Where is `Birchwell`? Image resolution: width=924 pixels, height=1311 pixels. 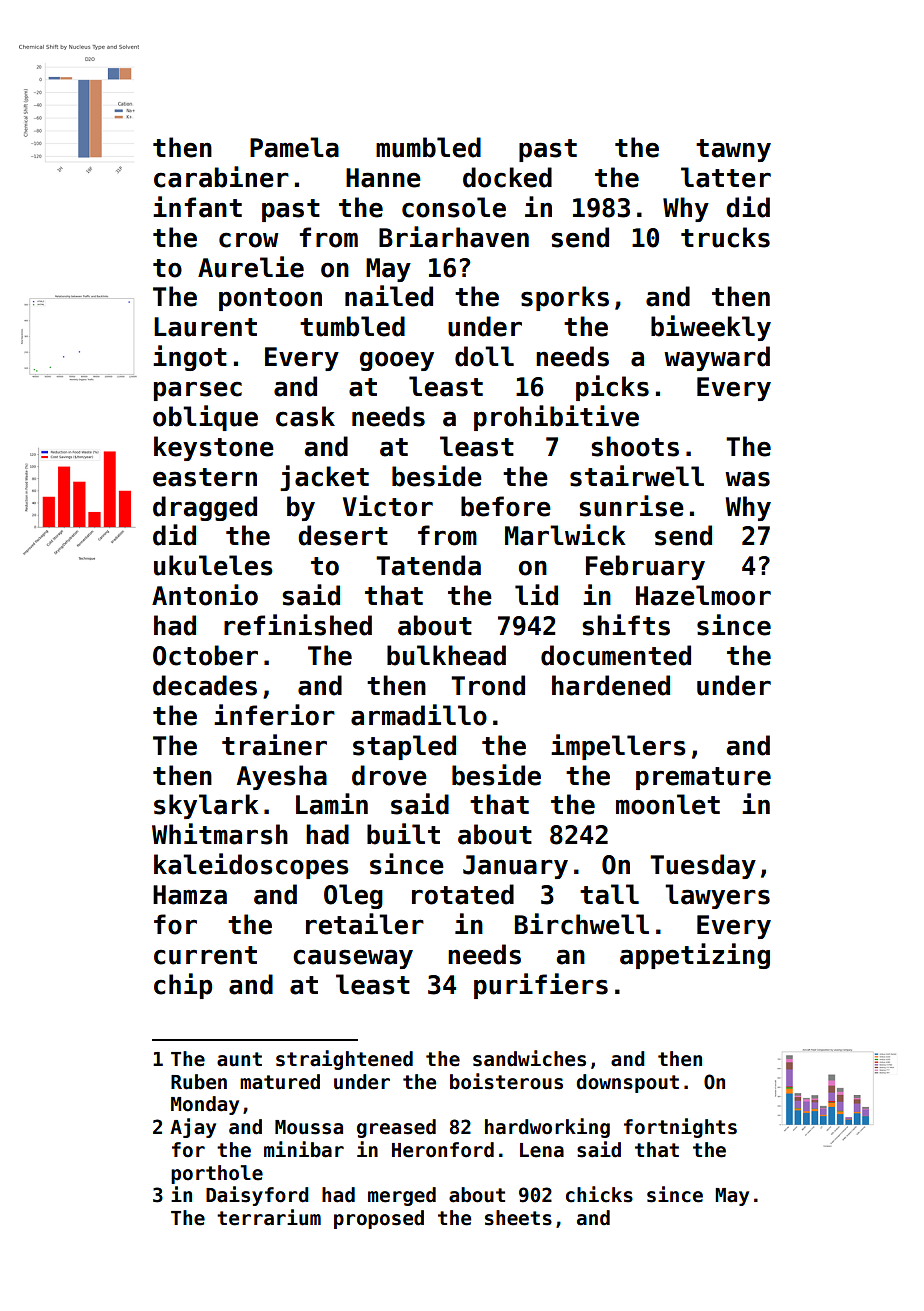 Birchwell is located at coordinates (582, 924).
